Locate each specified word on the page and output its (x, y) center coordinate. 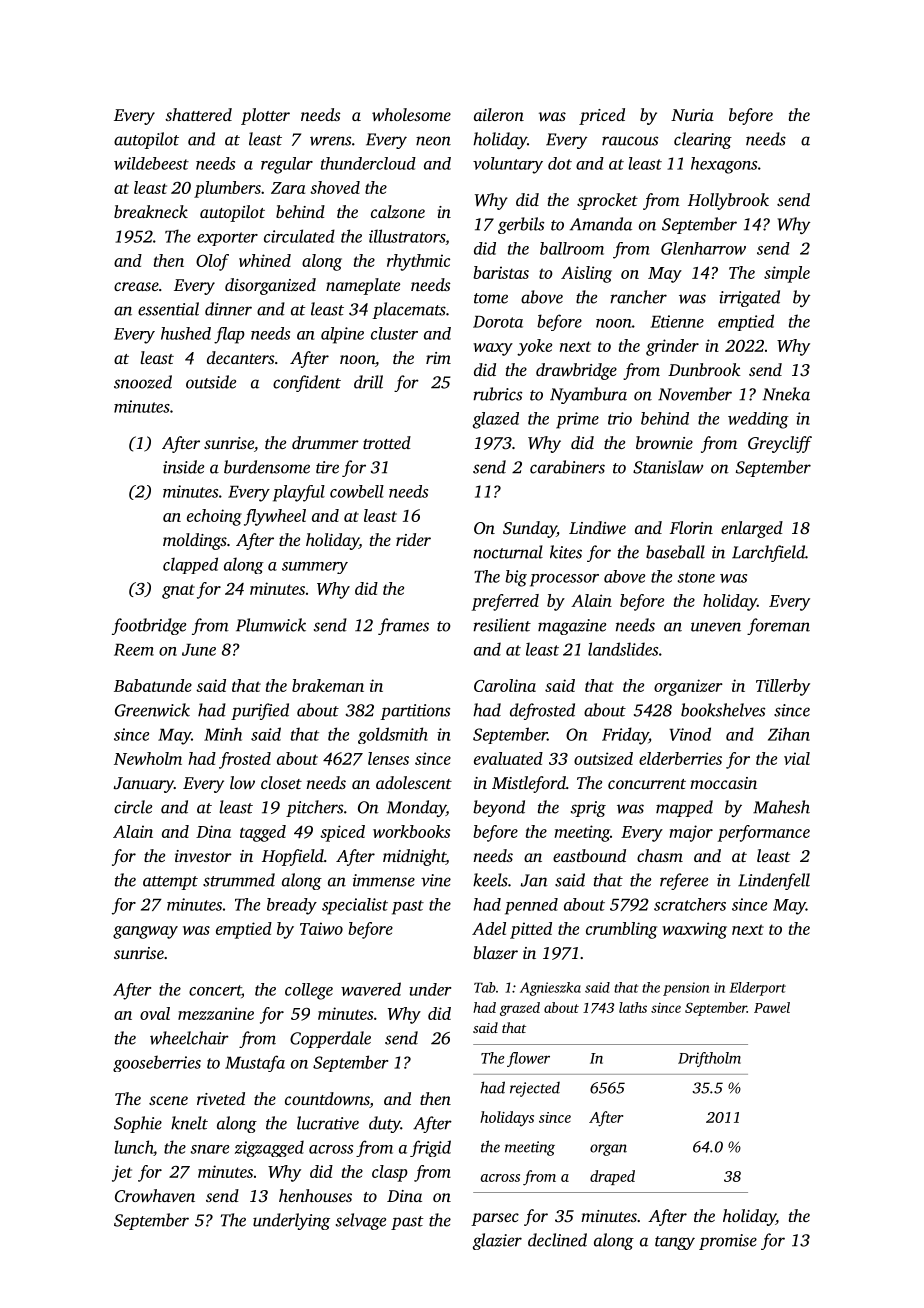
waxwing (694, 930)
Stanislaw (668, 467)
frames (403, 626)
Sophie (138, 1124)
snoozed (143, 382)
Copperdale (330, 1039)
